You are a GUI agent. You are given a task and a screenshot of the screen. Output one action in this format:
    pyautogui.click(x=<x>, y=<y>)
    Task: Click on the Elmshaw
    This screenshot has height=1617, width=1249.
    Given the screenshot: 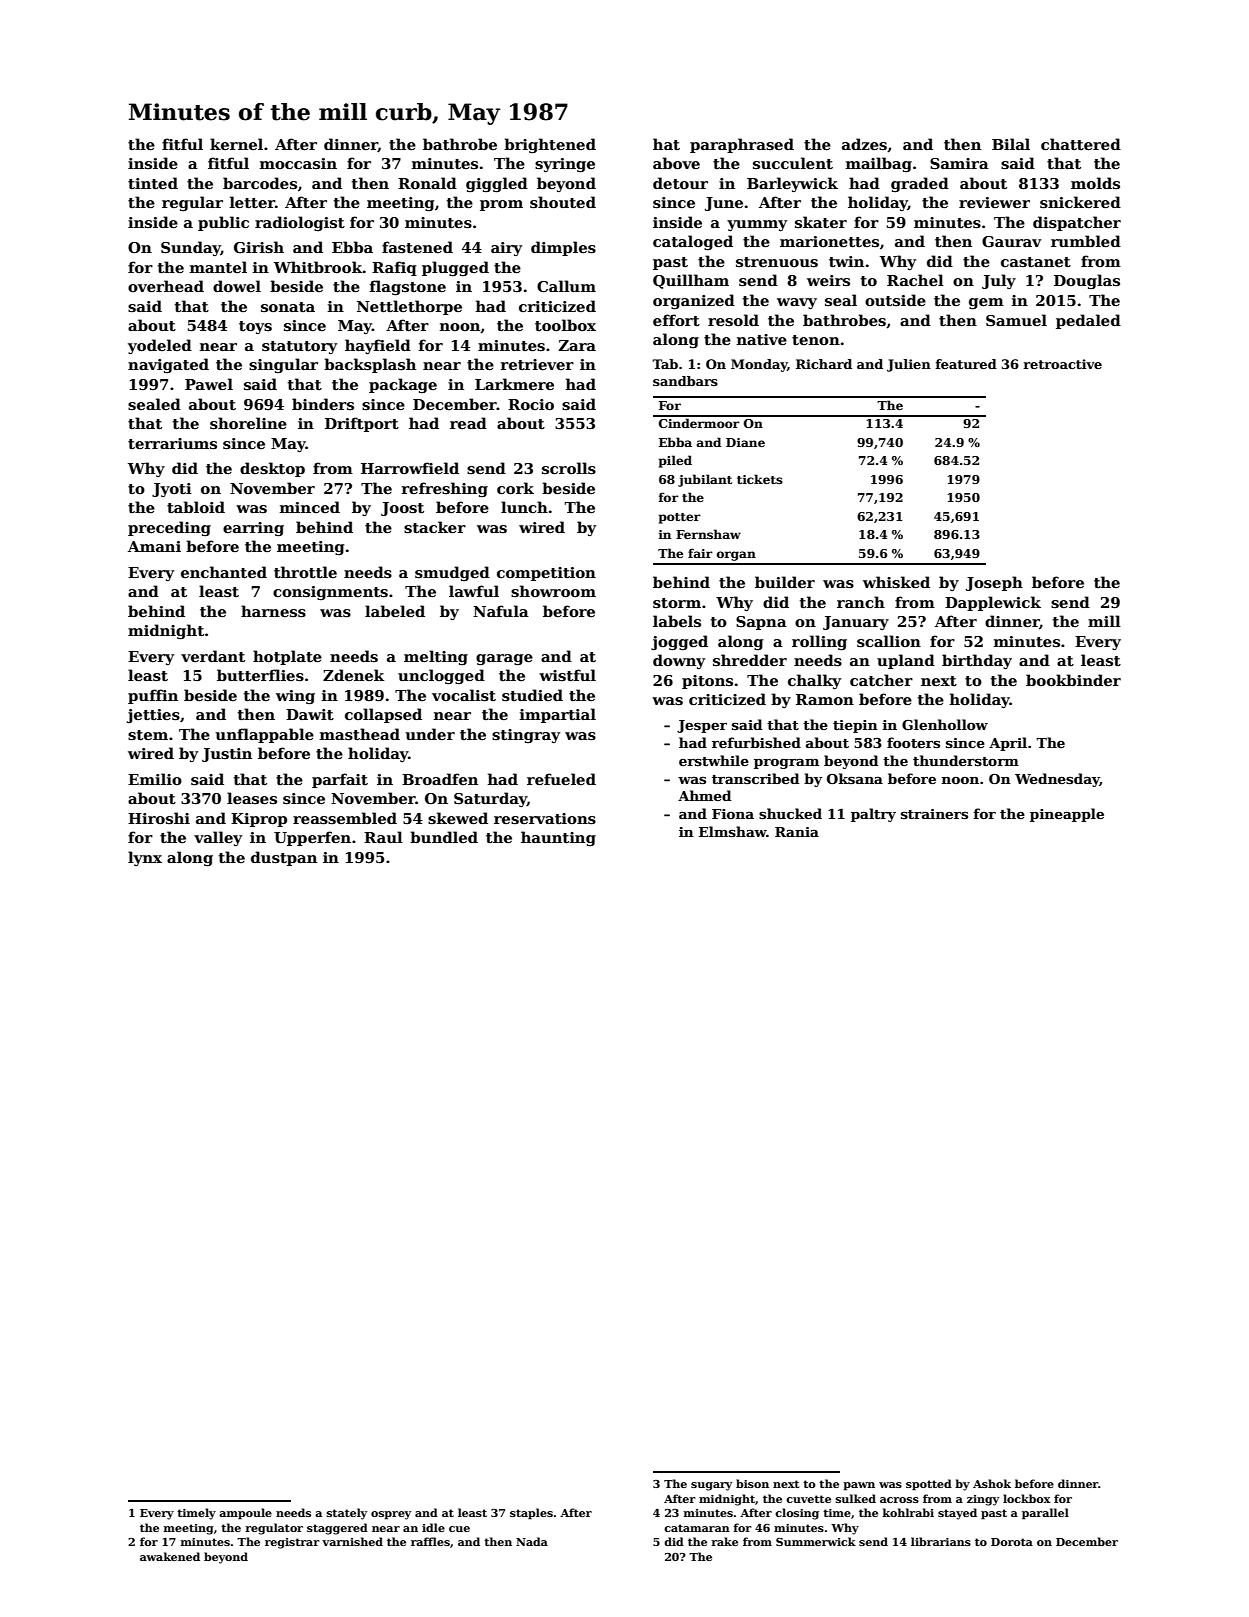 What is the action you would take?
    pyautogui.click(x=733, y=831)
